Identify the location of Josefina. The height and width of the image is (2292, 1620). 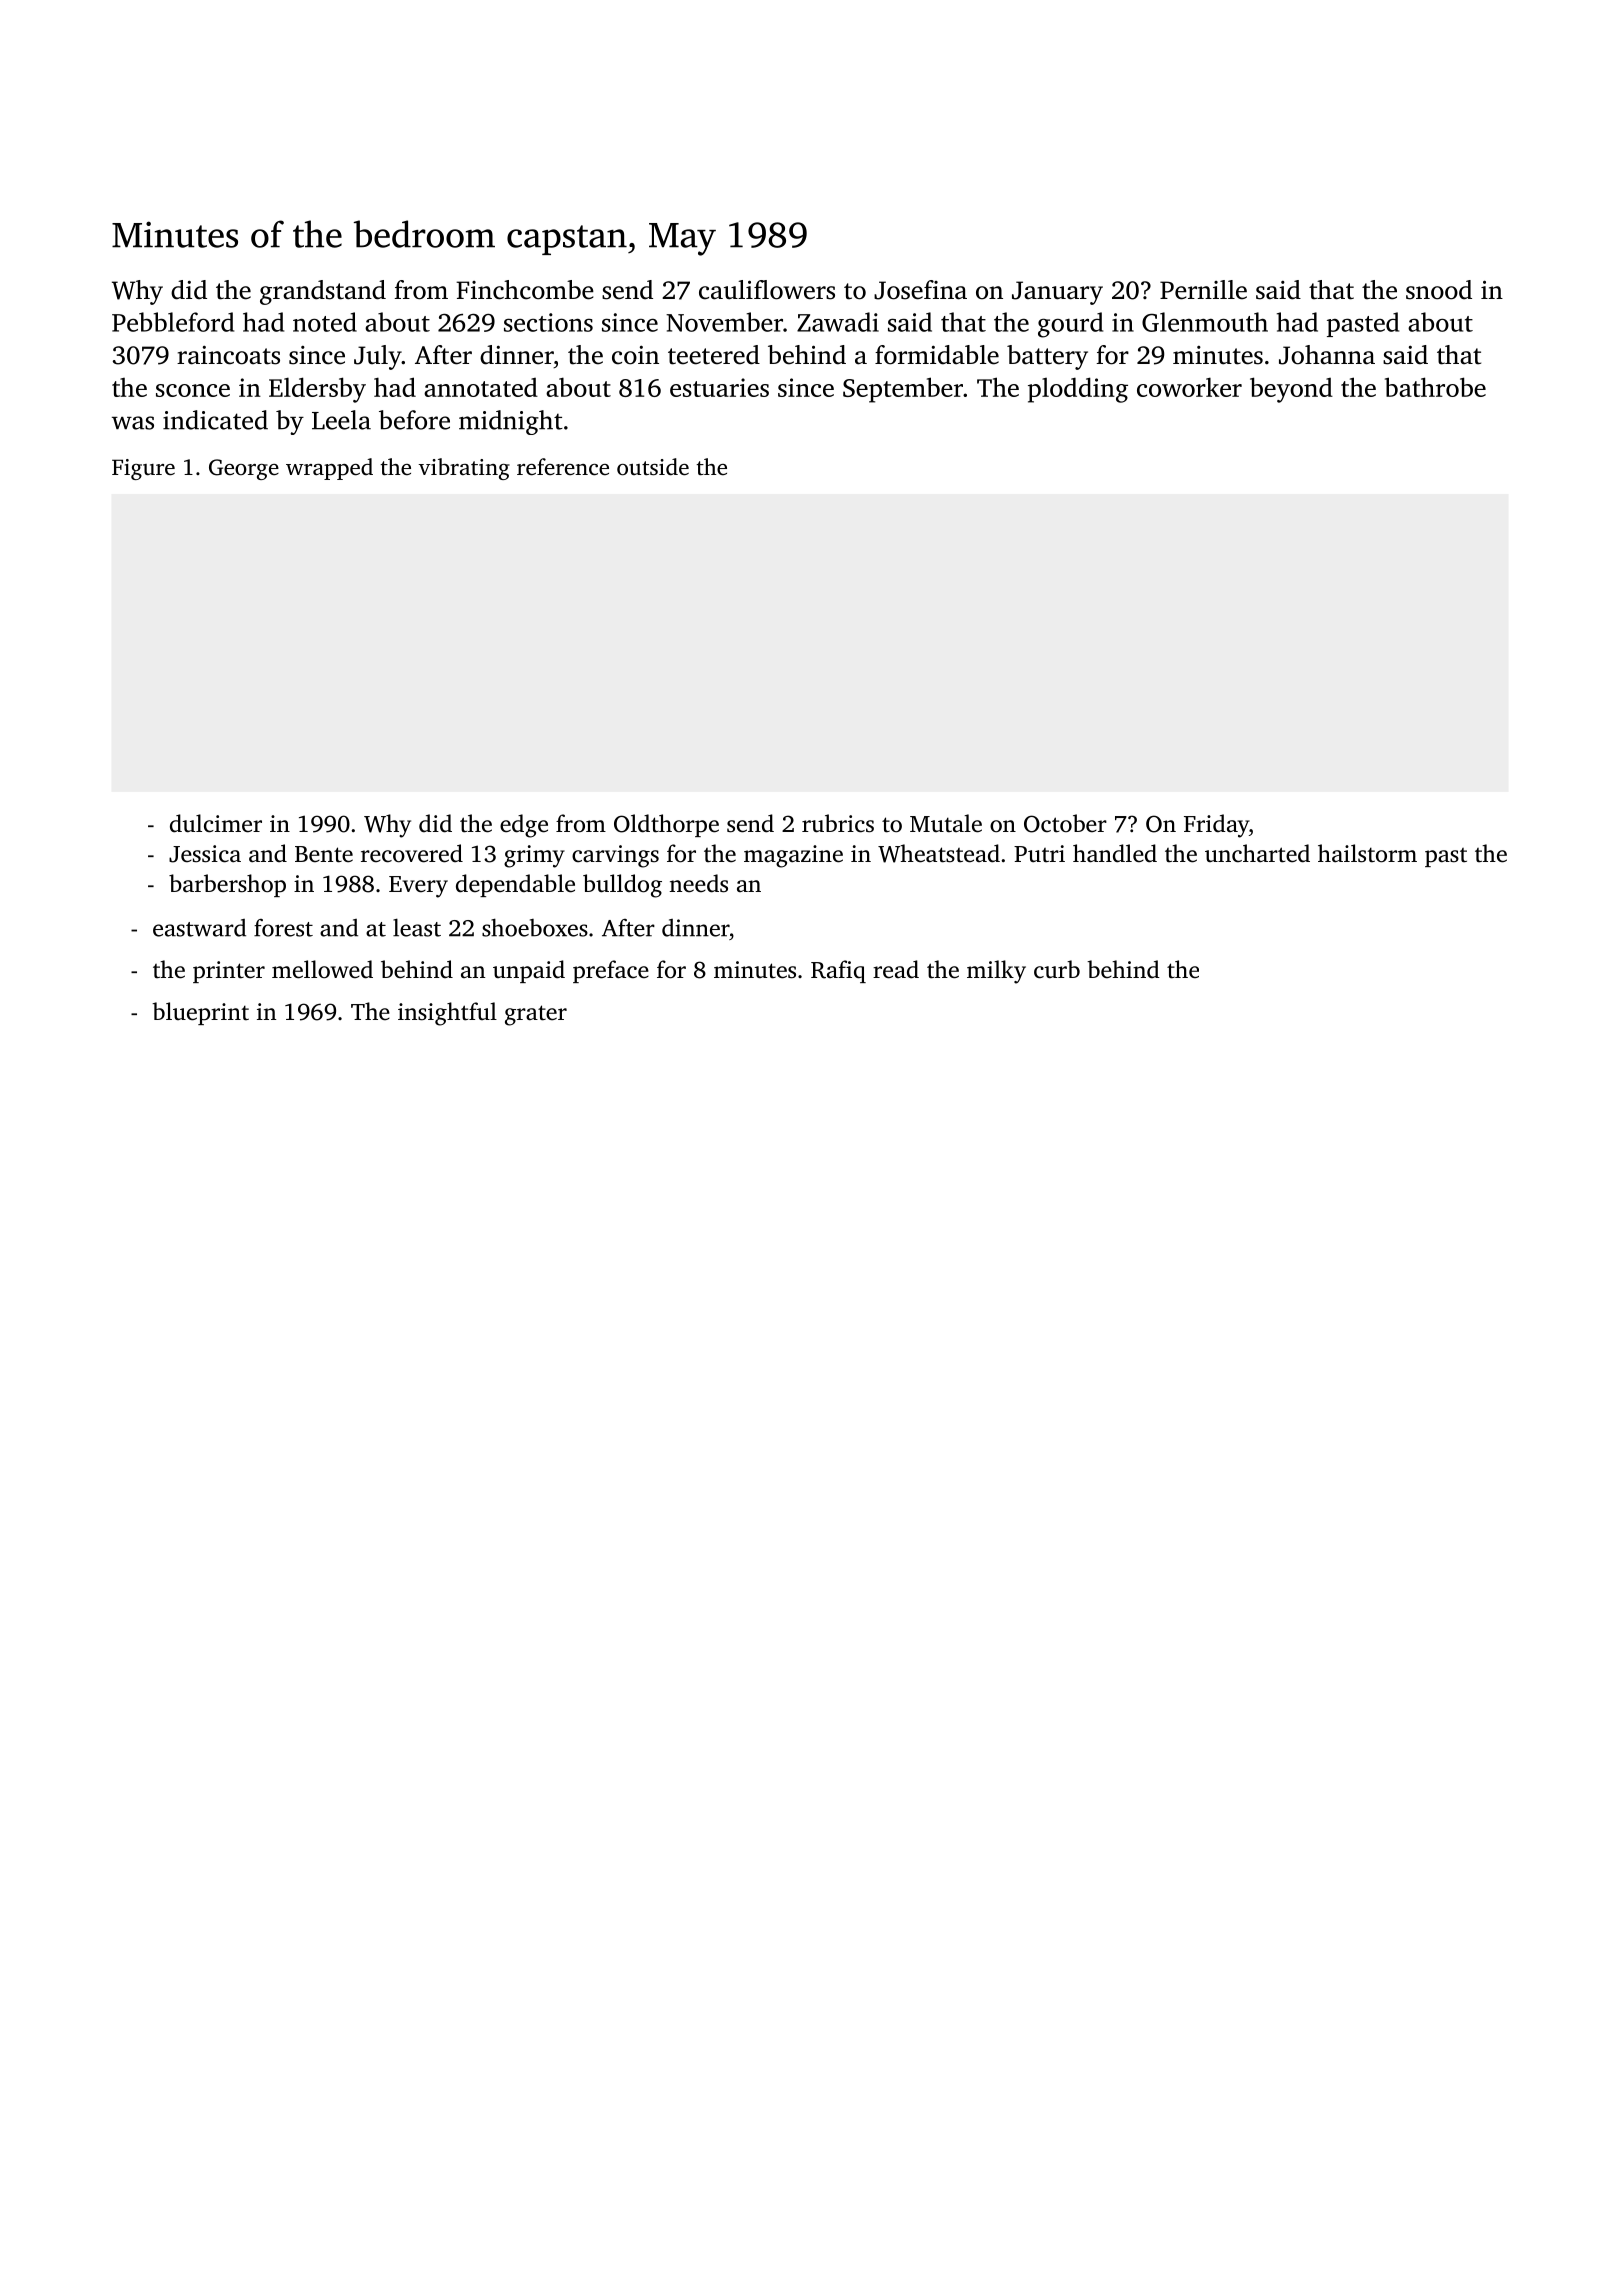
(920, 290).
